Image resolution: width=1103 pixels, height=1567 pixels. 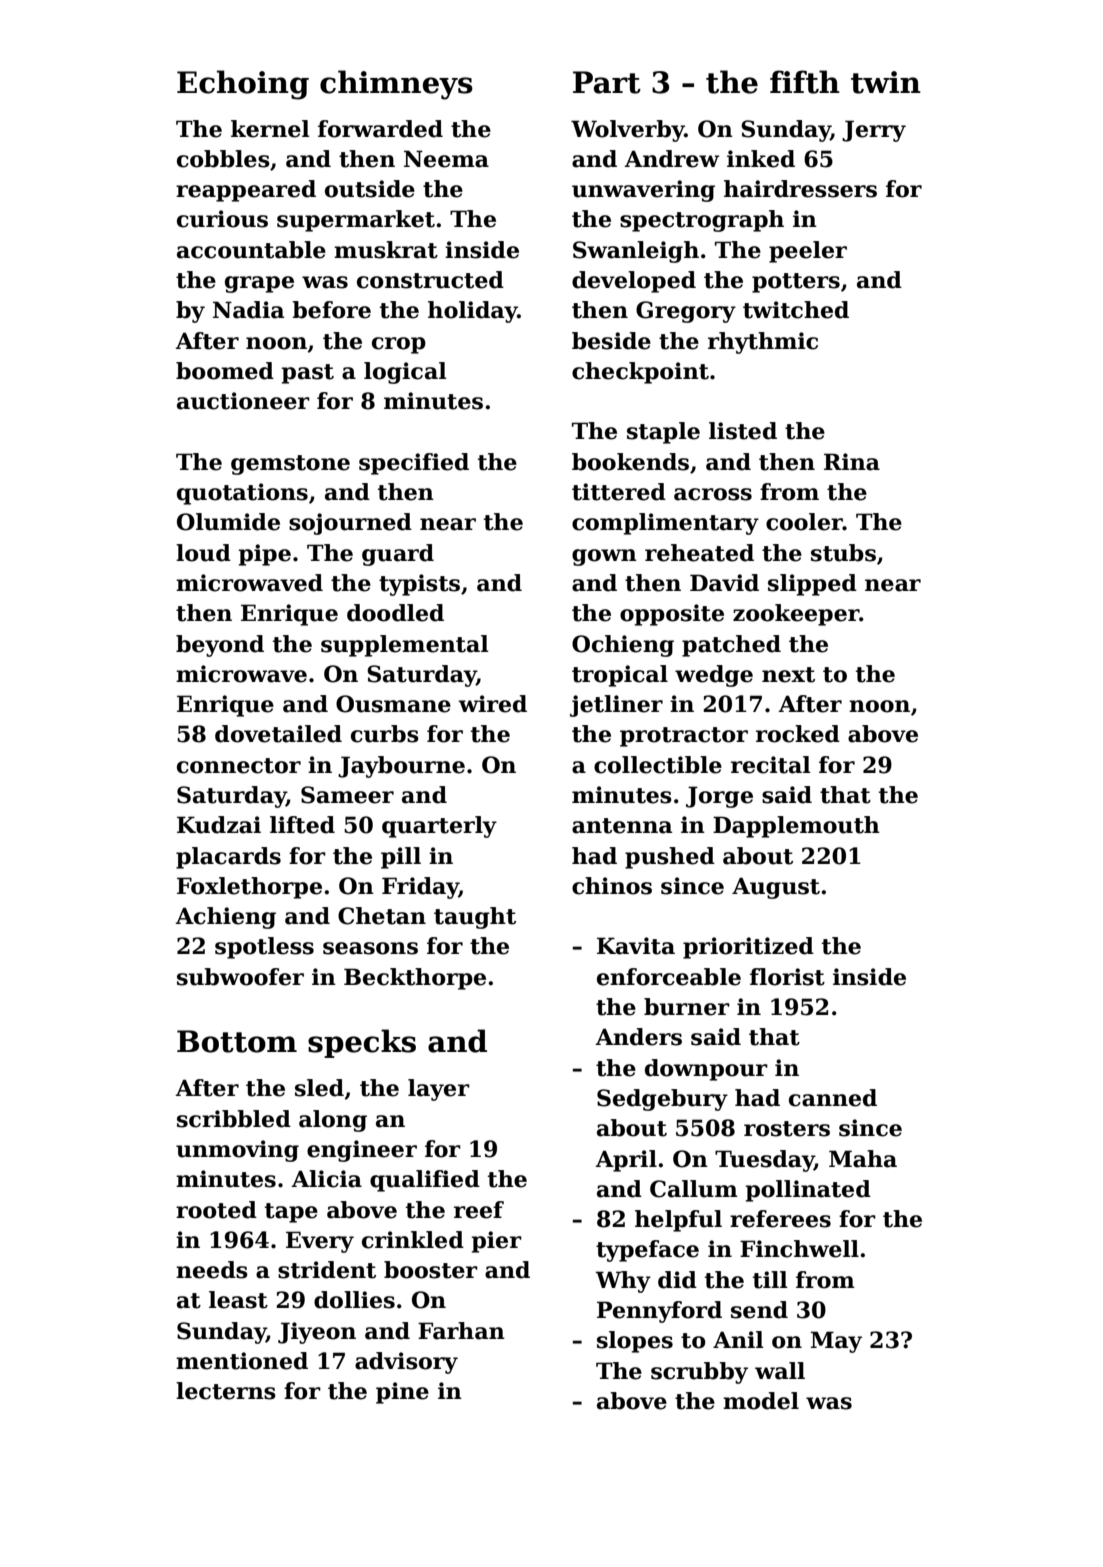 I want to click on Pennyford, so click(x=659, y=1312).
